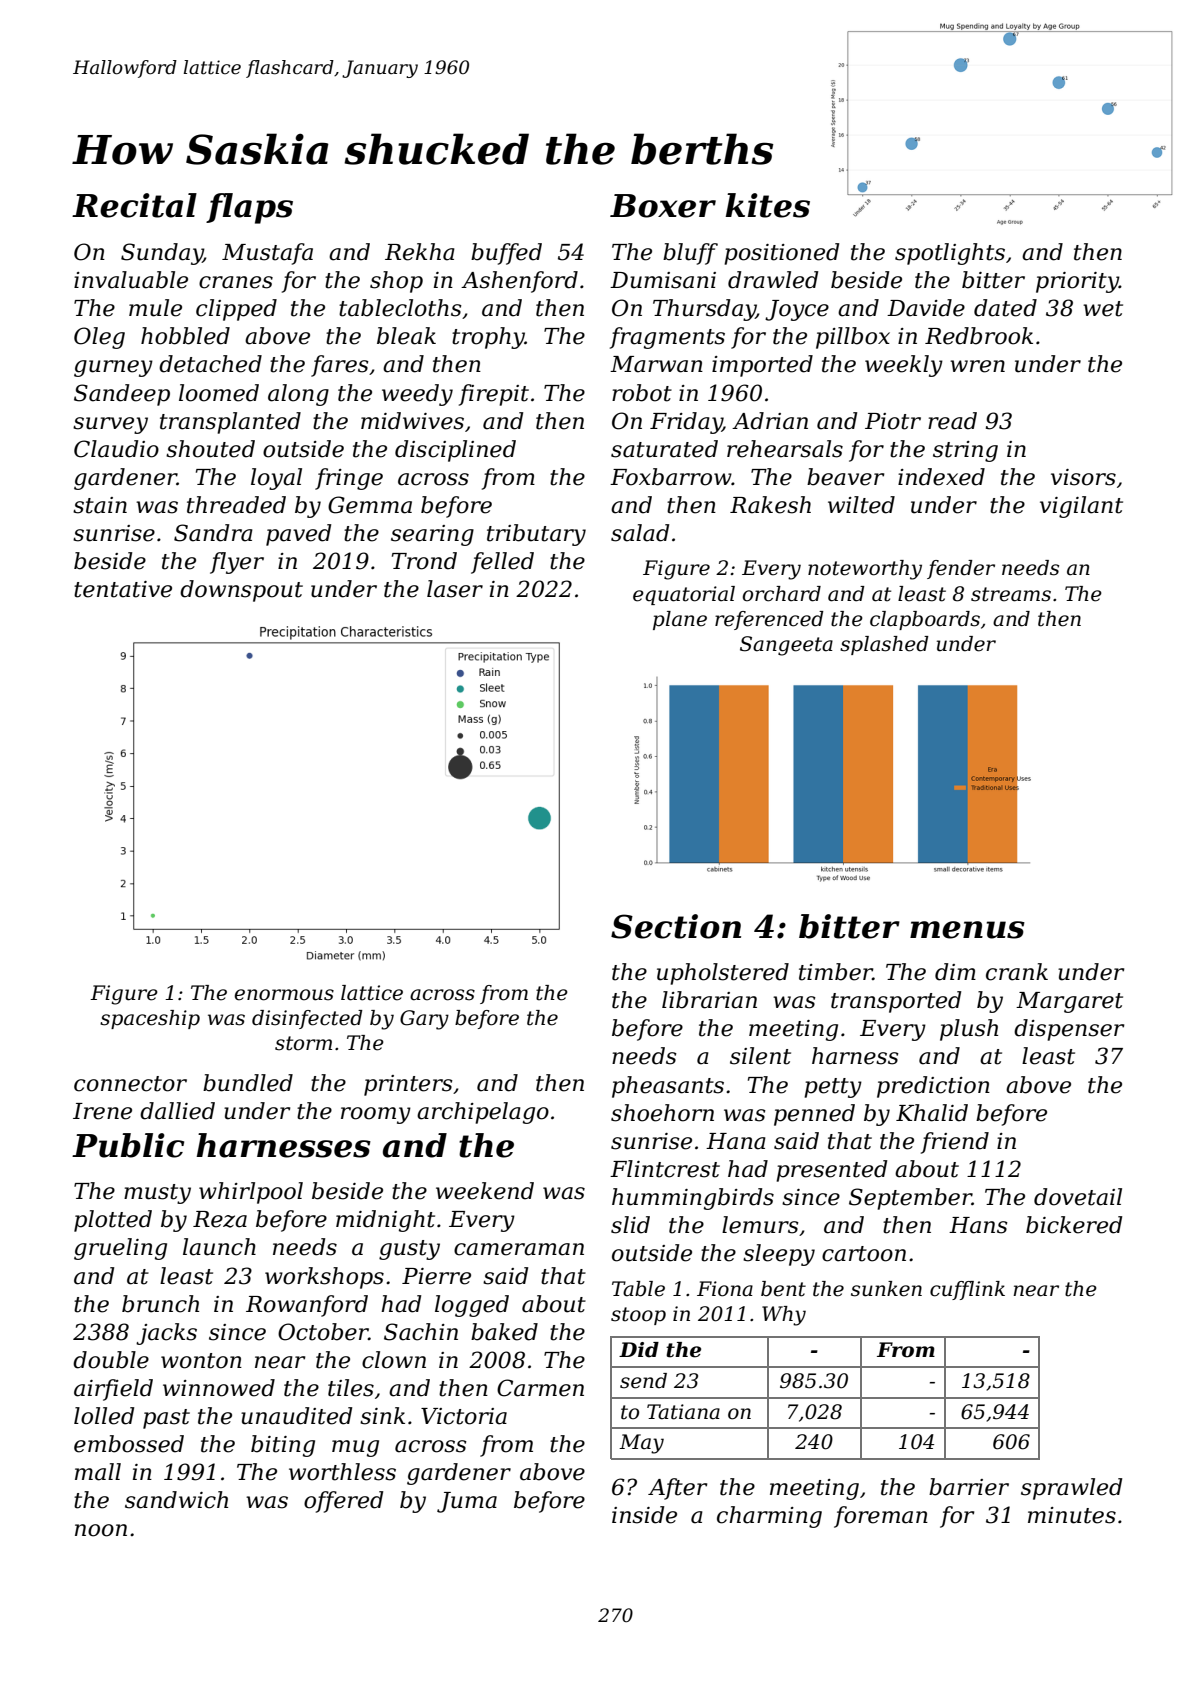 The image size is (1197, 1694). I want to click on firepit, so click(494, 395).
